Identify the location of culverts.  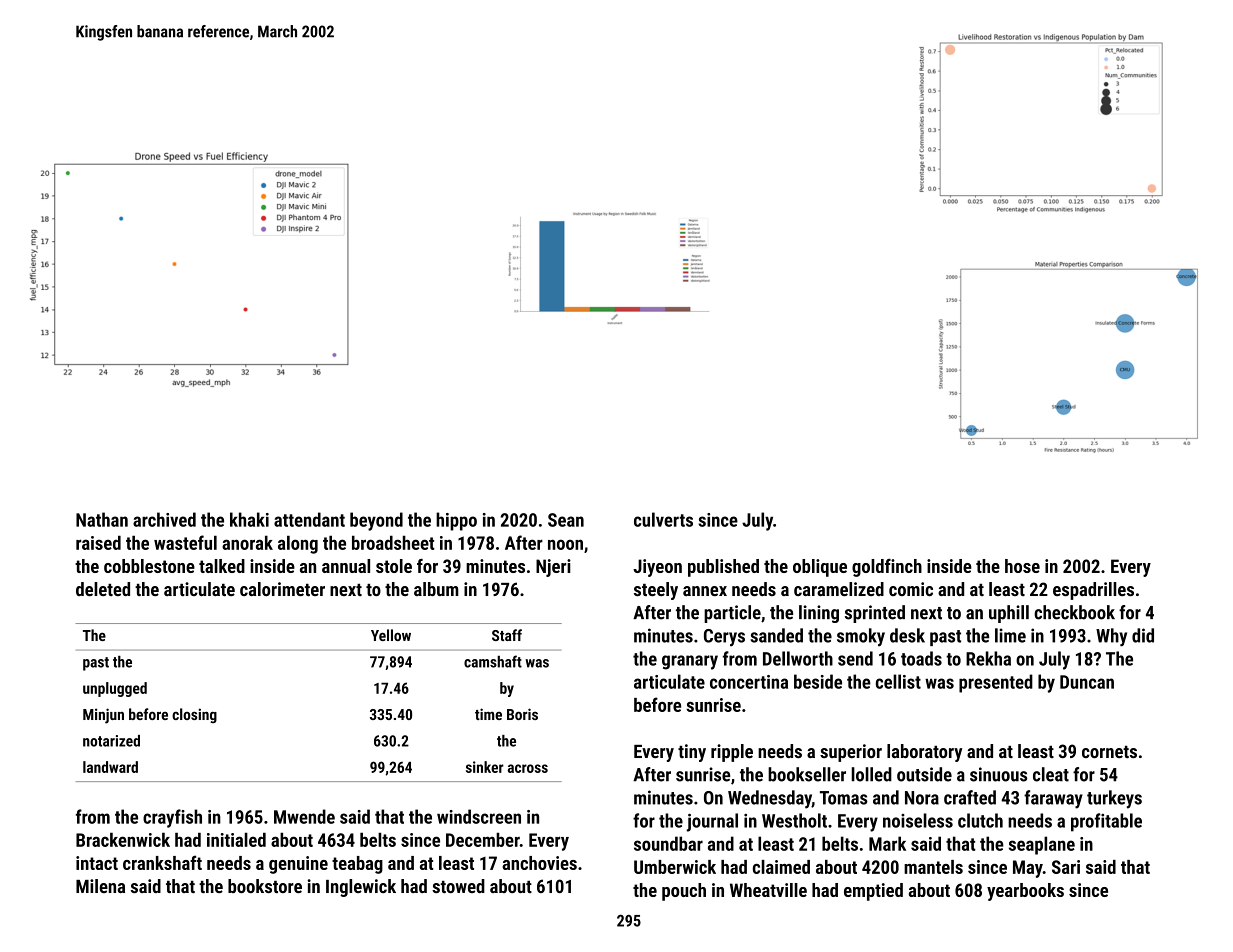
(663, 519).
